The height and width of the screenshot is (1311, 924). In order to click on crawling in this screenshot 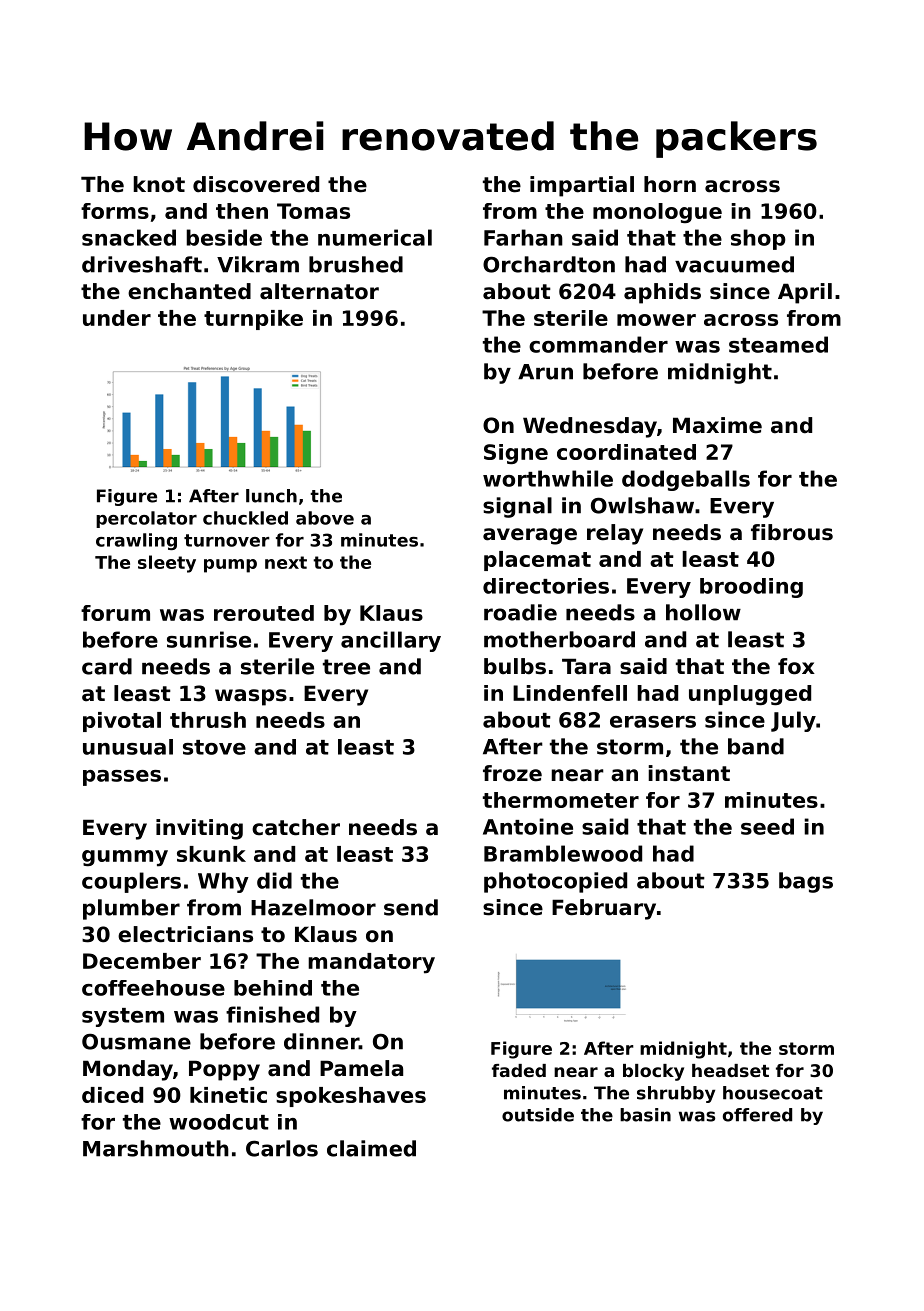, I will do `click(136, 541)`.
